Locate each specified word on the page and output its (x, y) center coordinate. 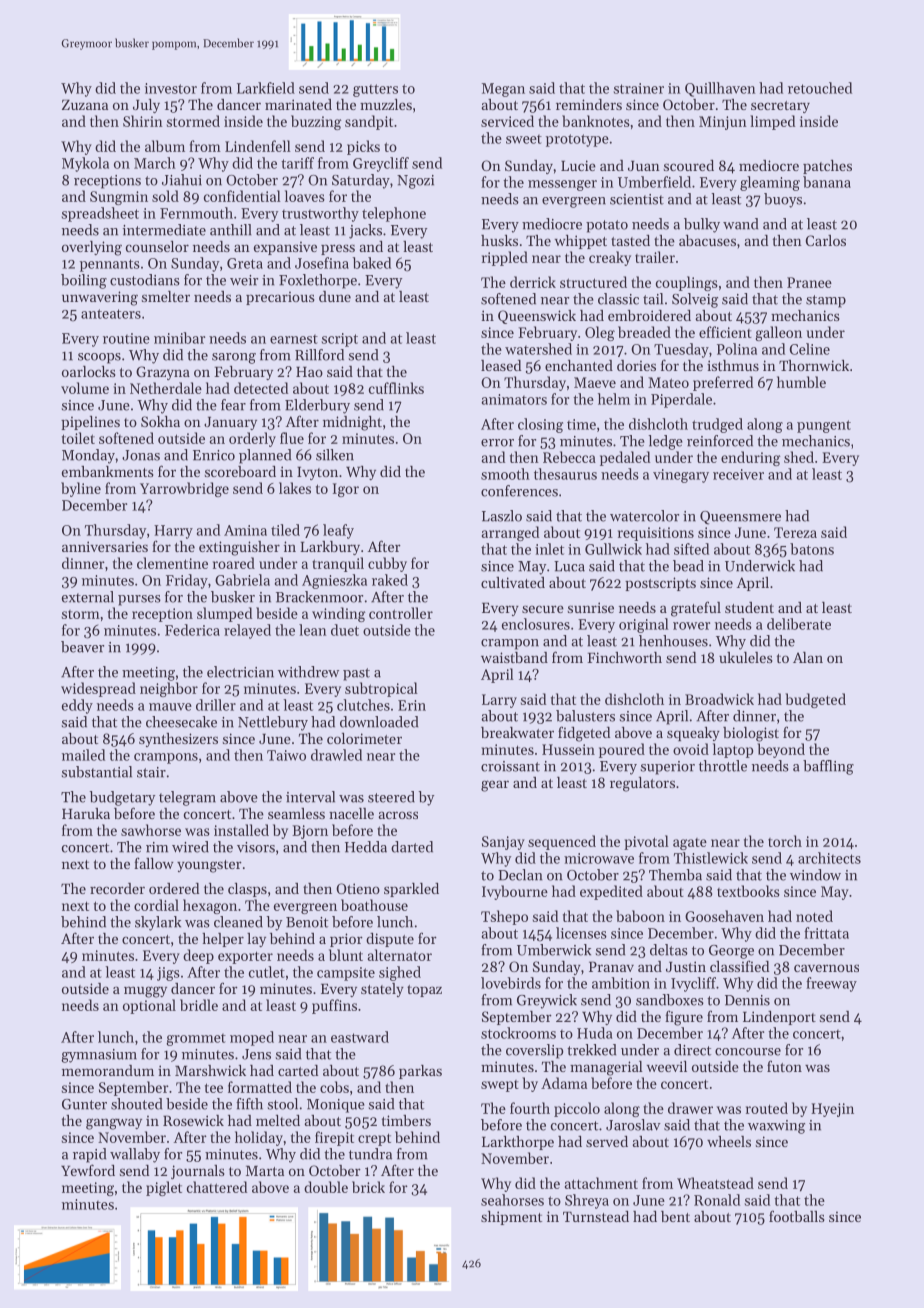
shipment (511, 1218)
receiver (738, 474)
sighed (400, 973)
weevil (667, 1066)
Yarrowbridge (184, 489)
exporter (245, 957)
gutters (375, 90)
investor (171, 88)
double (326, 1187)
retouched (820, 88)
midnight (352, 423)
